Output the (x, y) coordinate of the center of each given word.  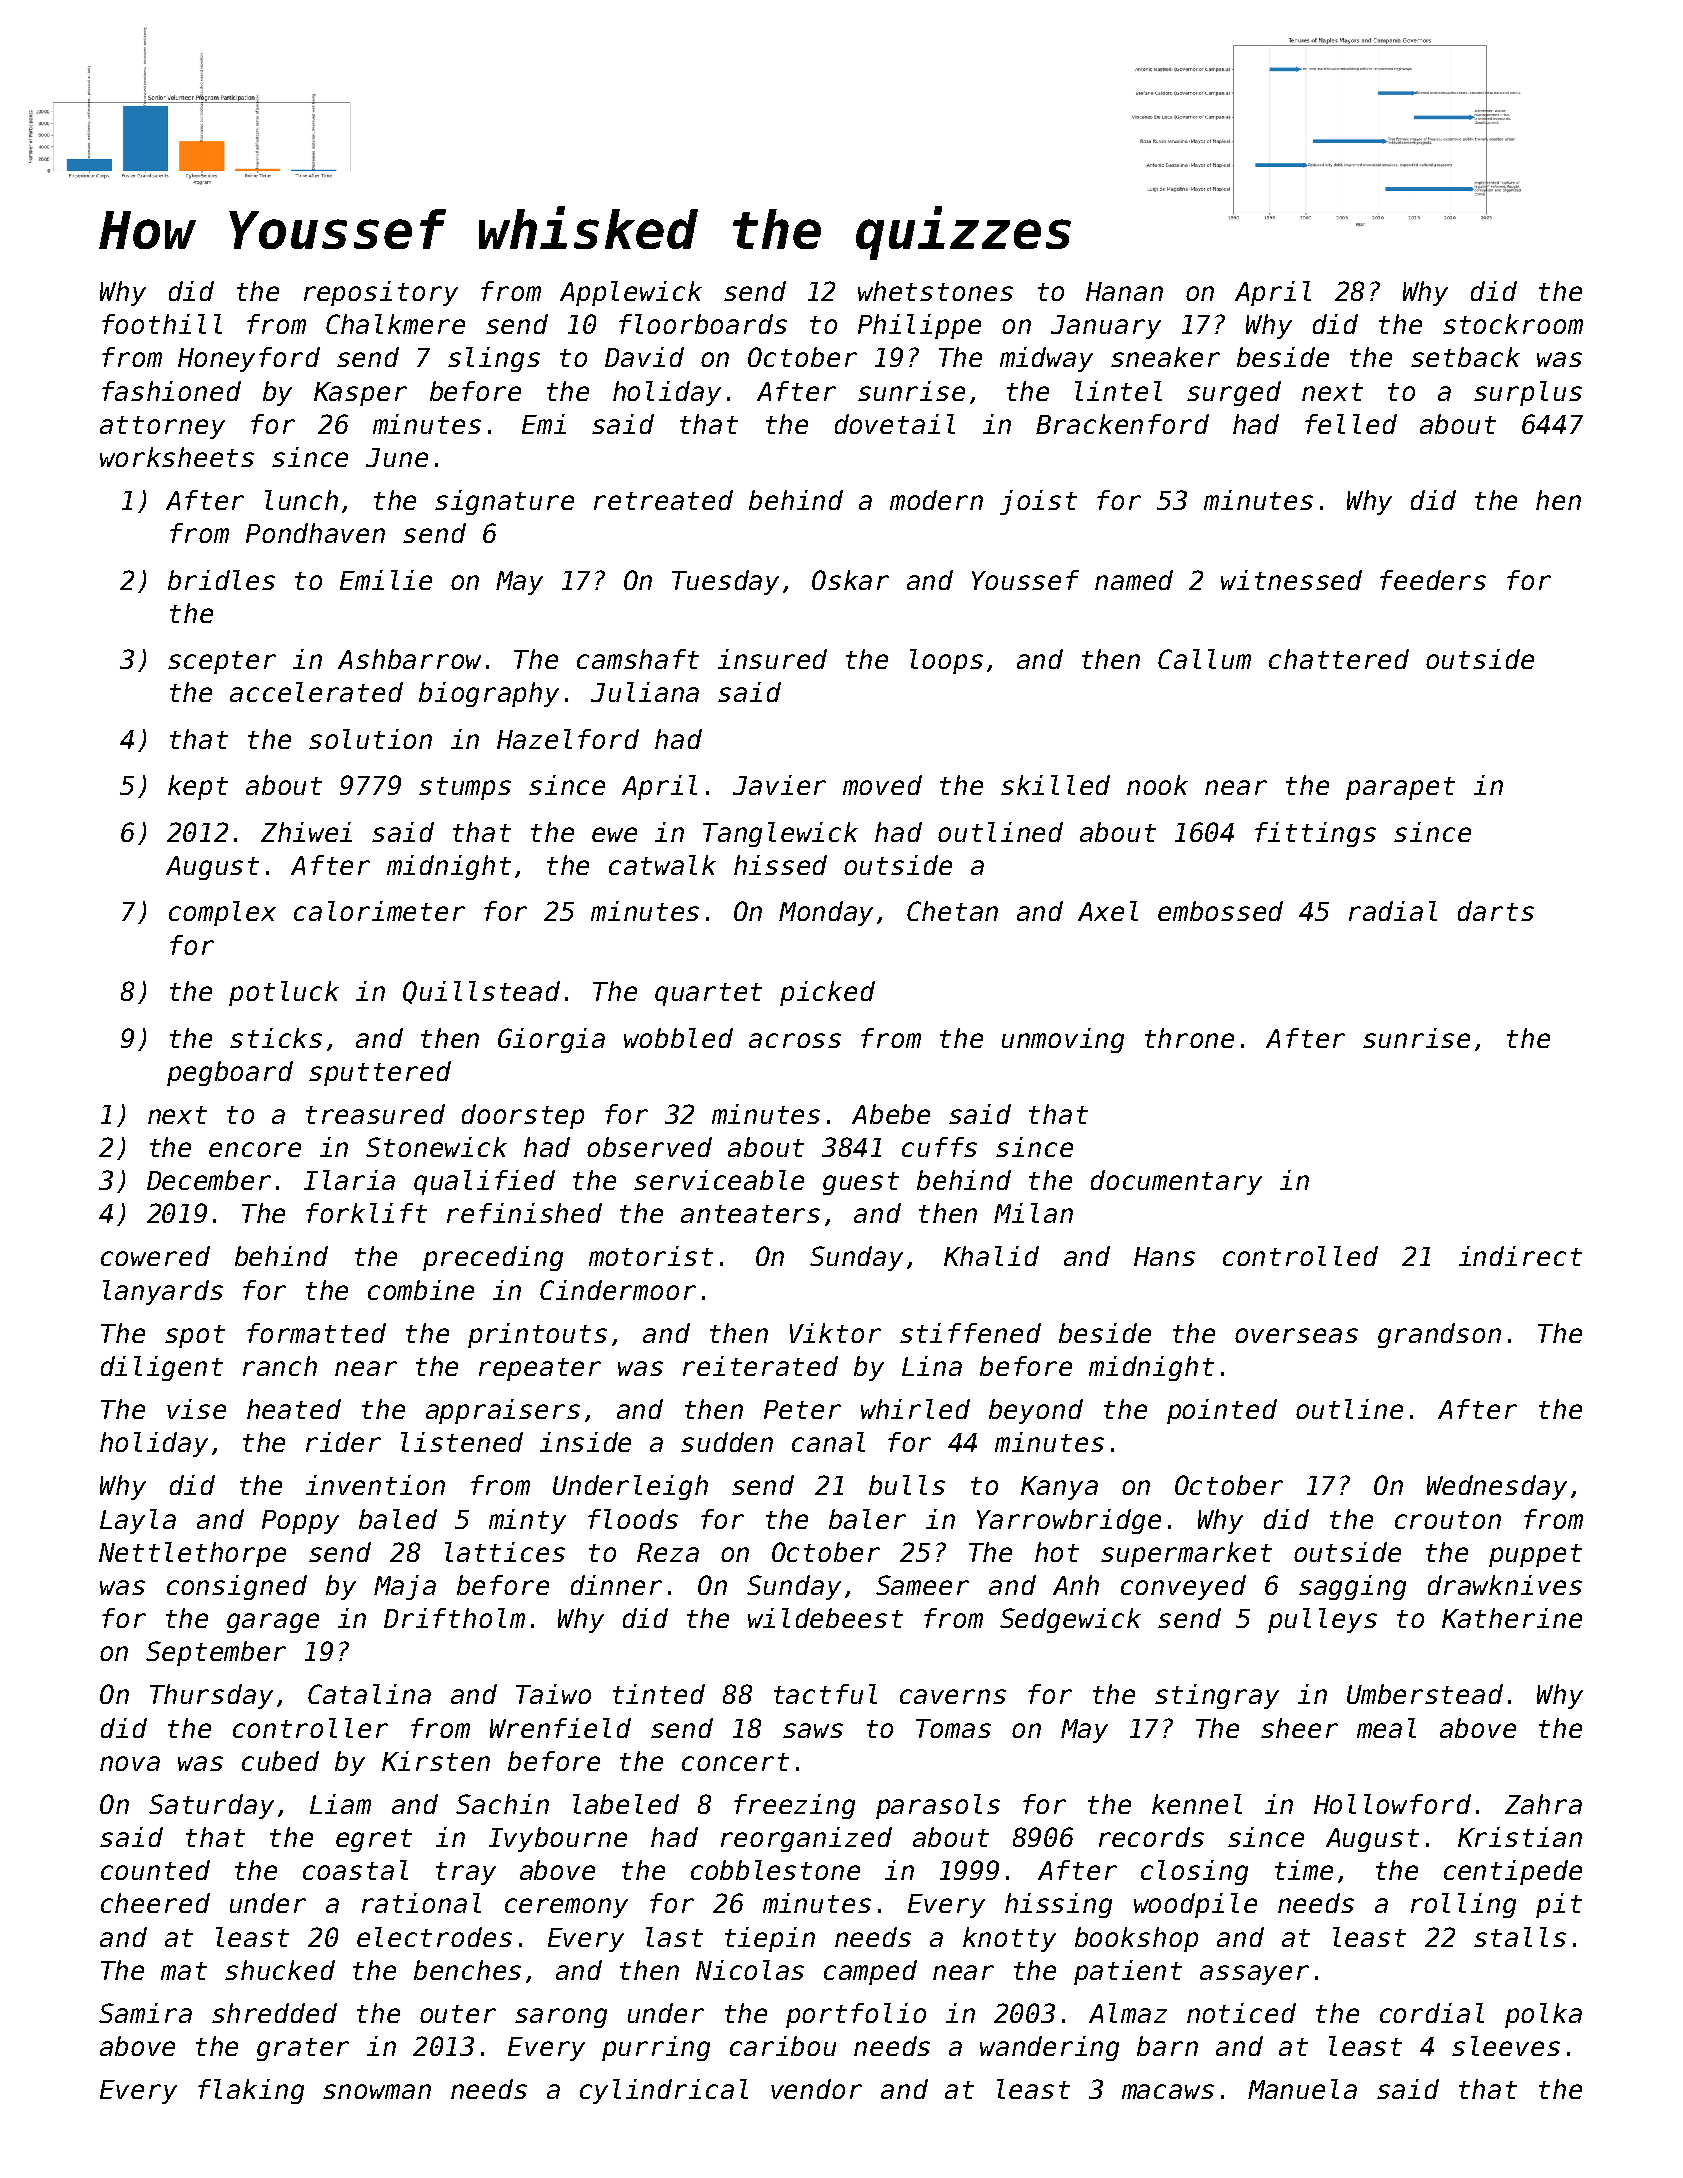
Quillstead (481, 992)
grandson (1439, 1335)
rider (343, 1442)
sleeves (1506, 2046)
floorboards (703, 324)
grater (303, 2049)
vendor (816, 2089)
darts (1496, 911)
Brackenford (1122, 424)
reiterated (760, 1366)
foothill (162, 324)
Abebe (891, 1114)
